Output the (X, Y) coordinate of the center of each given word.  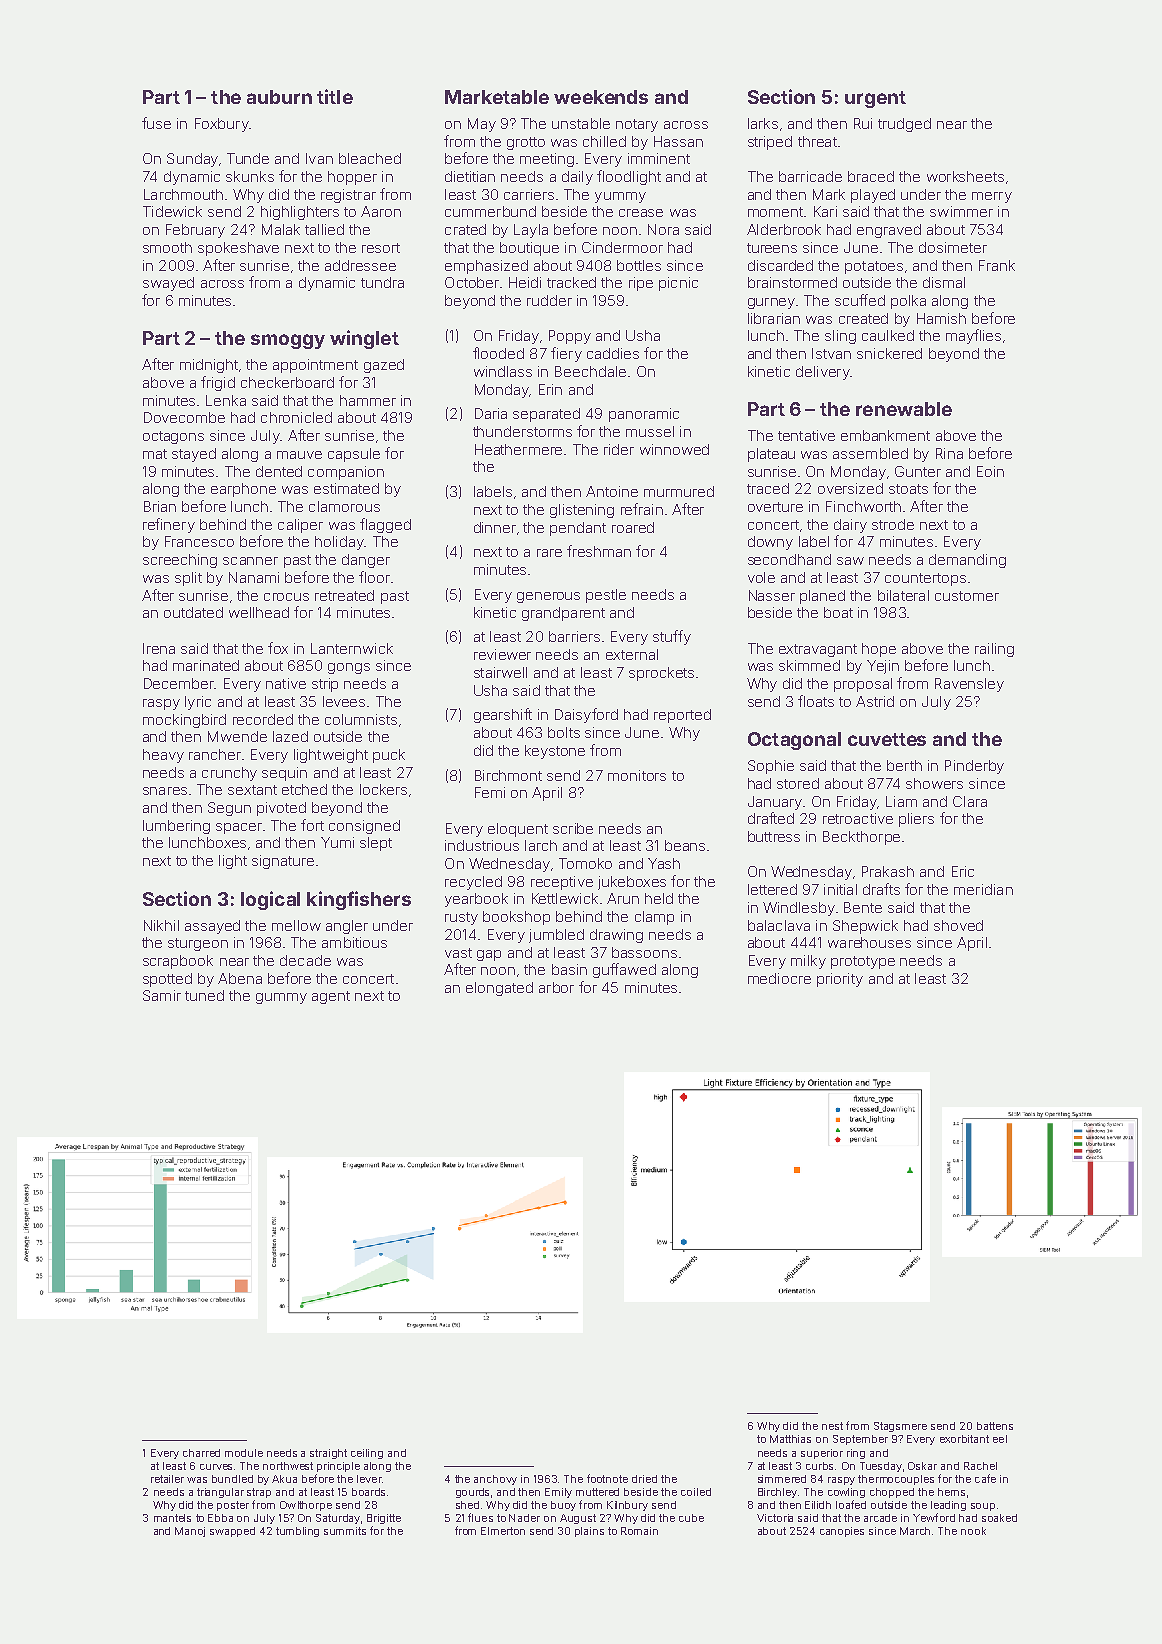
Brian (160, 506)
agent (331, 997)
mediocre (779, 978)
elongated (499, 989)
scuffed (860, 300)
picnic (678, 284)
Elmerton (503, 1531)
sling (840, 337)
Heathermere (518, 449)
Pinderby (974, 767)
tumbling (297, 1532)
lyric (198, 703)
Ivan (319, 158)
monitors (637, 775)
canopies (842, 1532)
